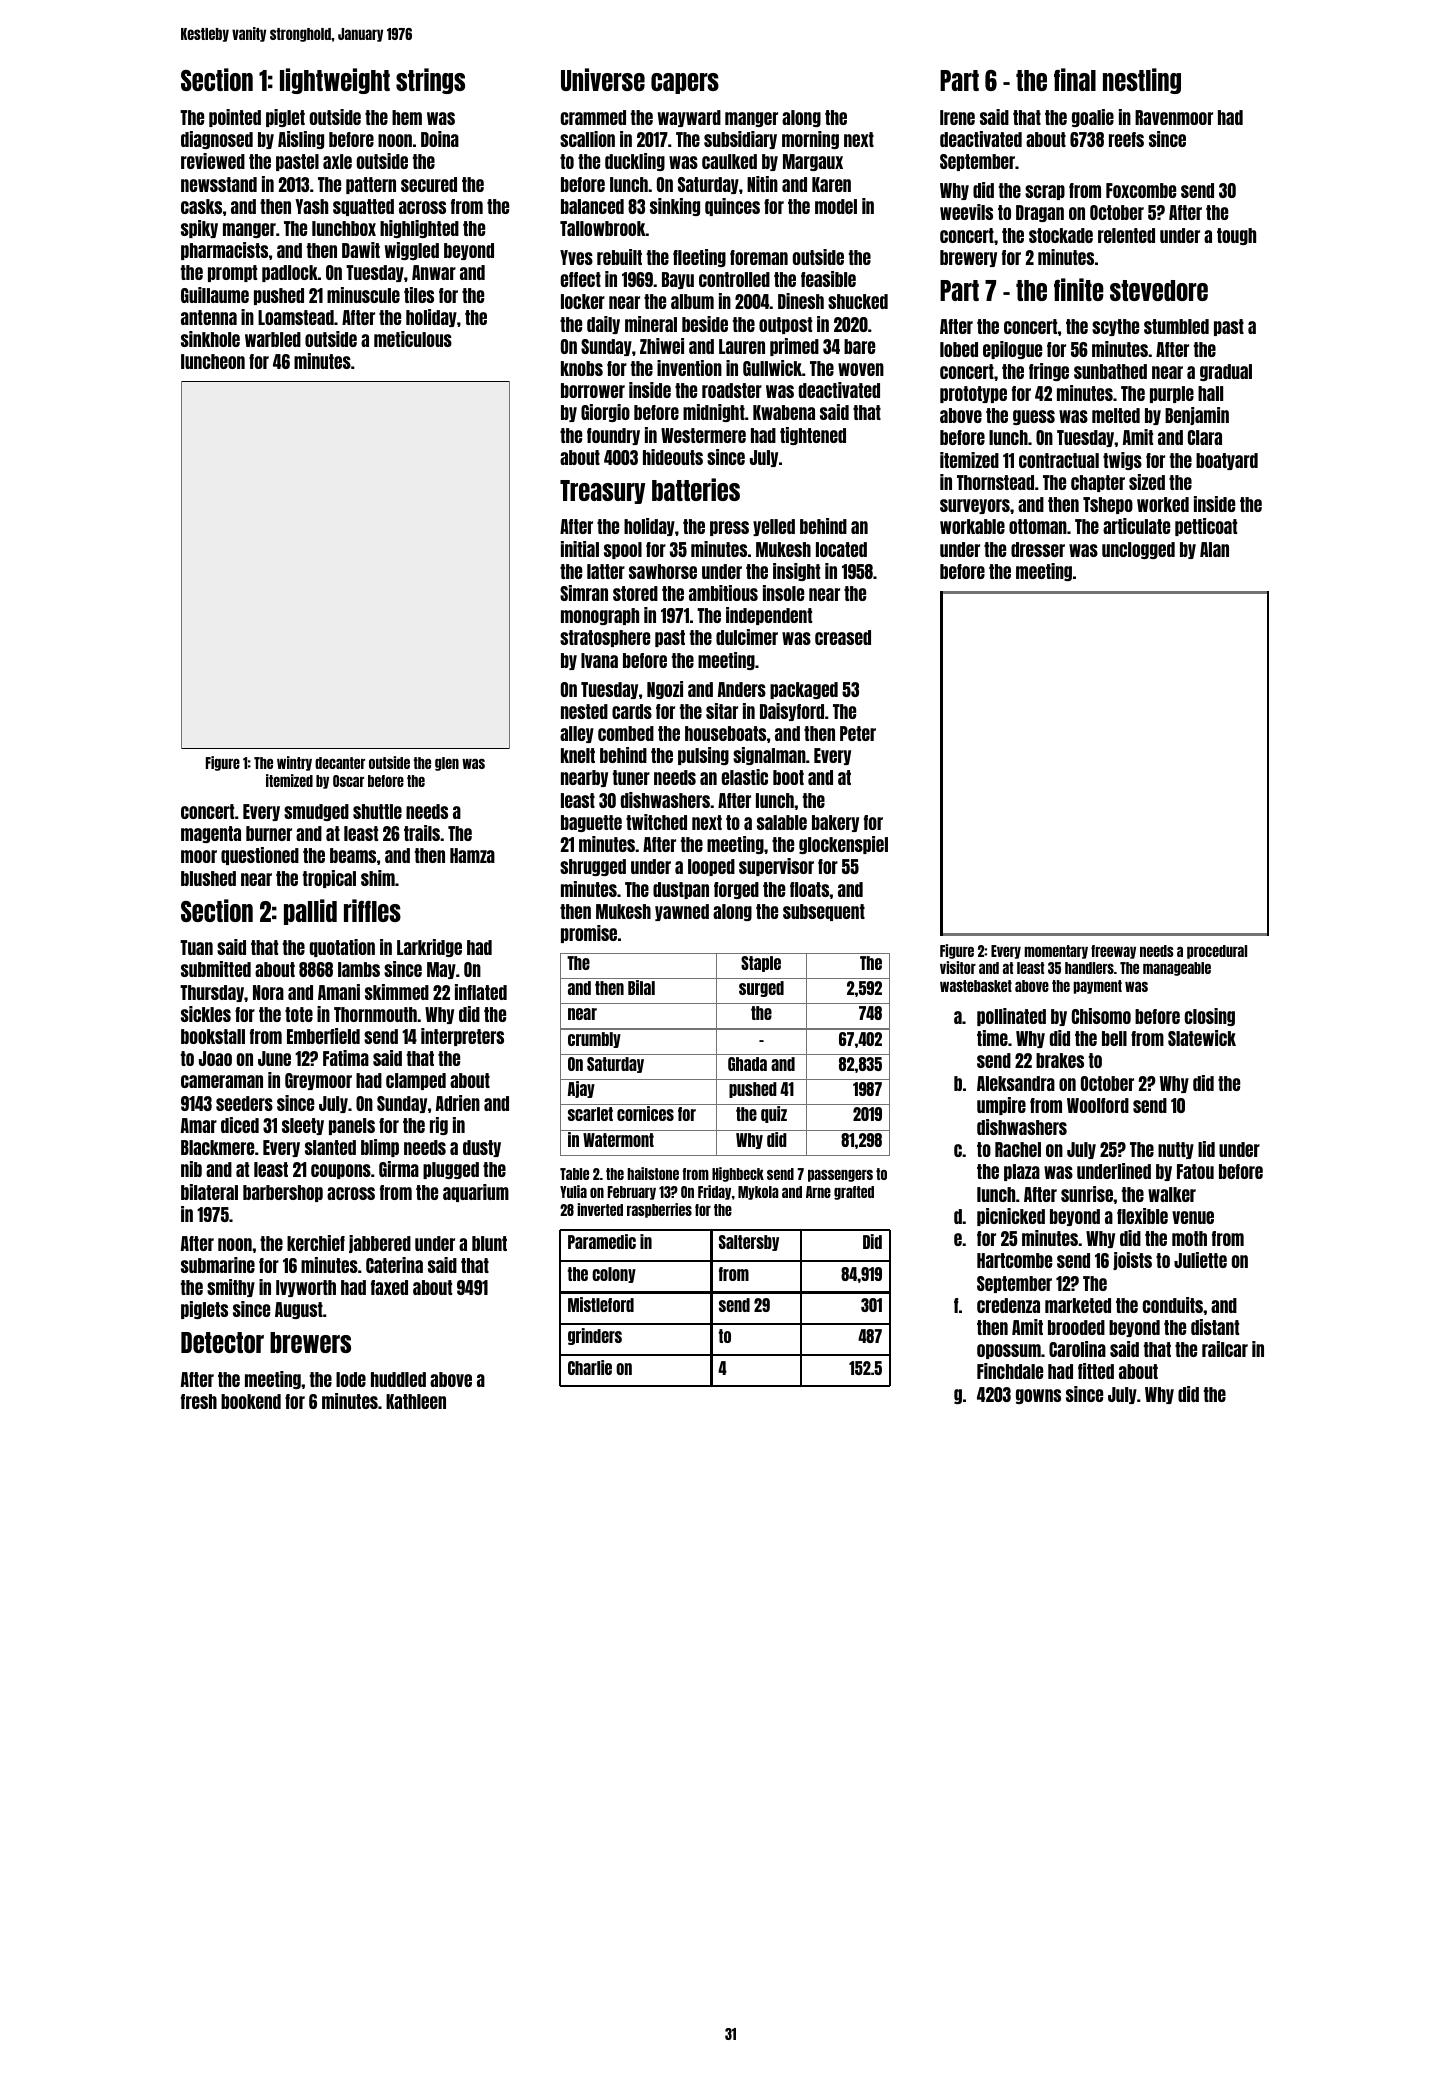  I want to click on Doina, so click(440, 139).
